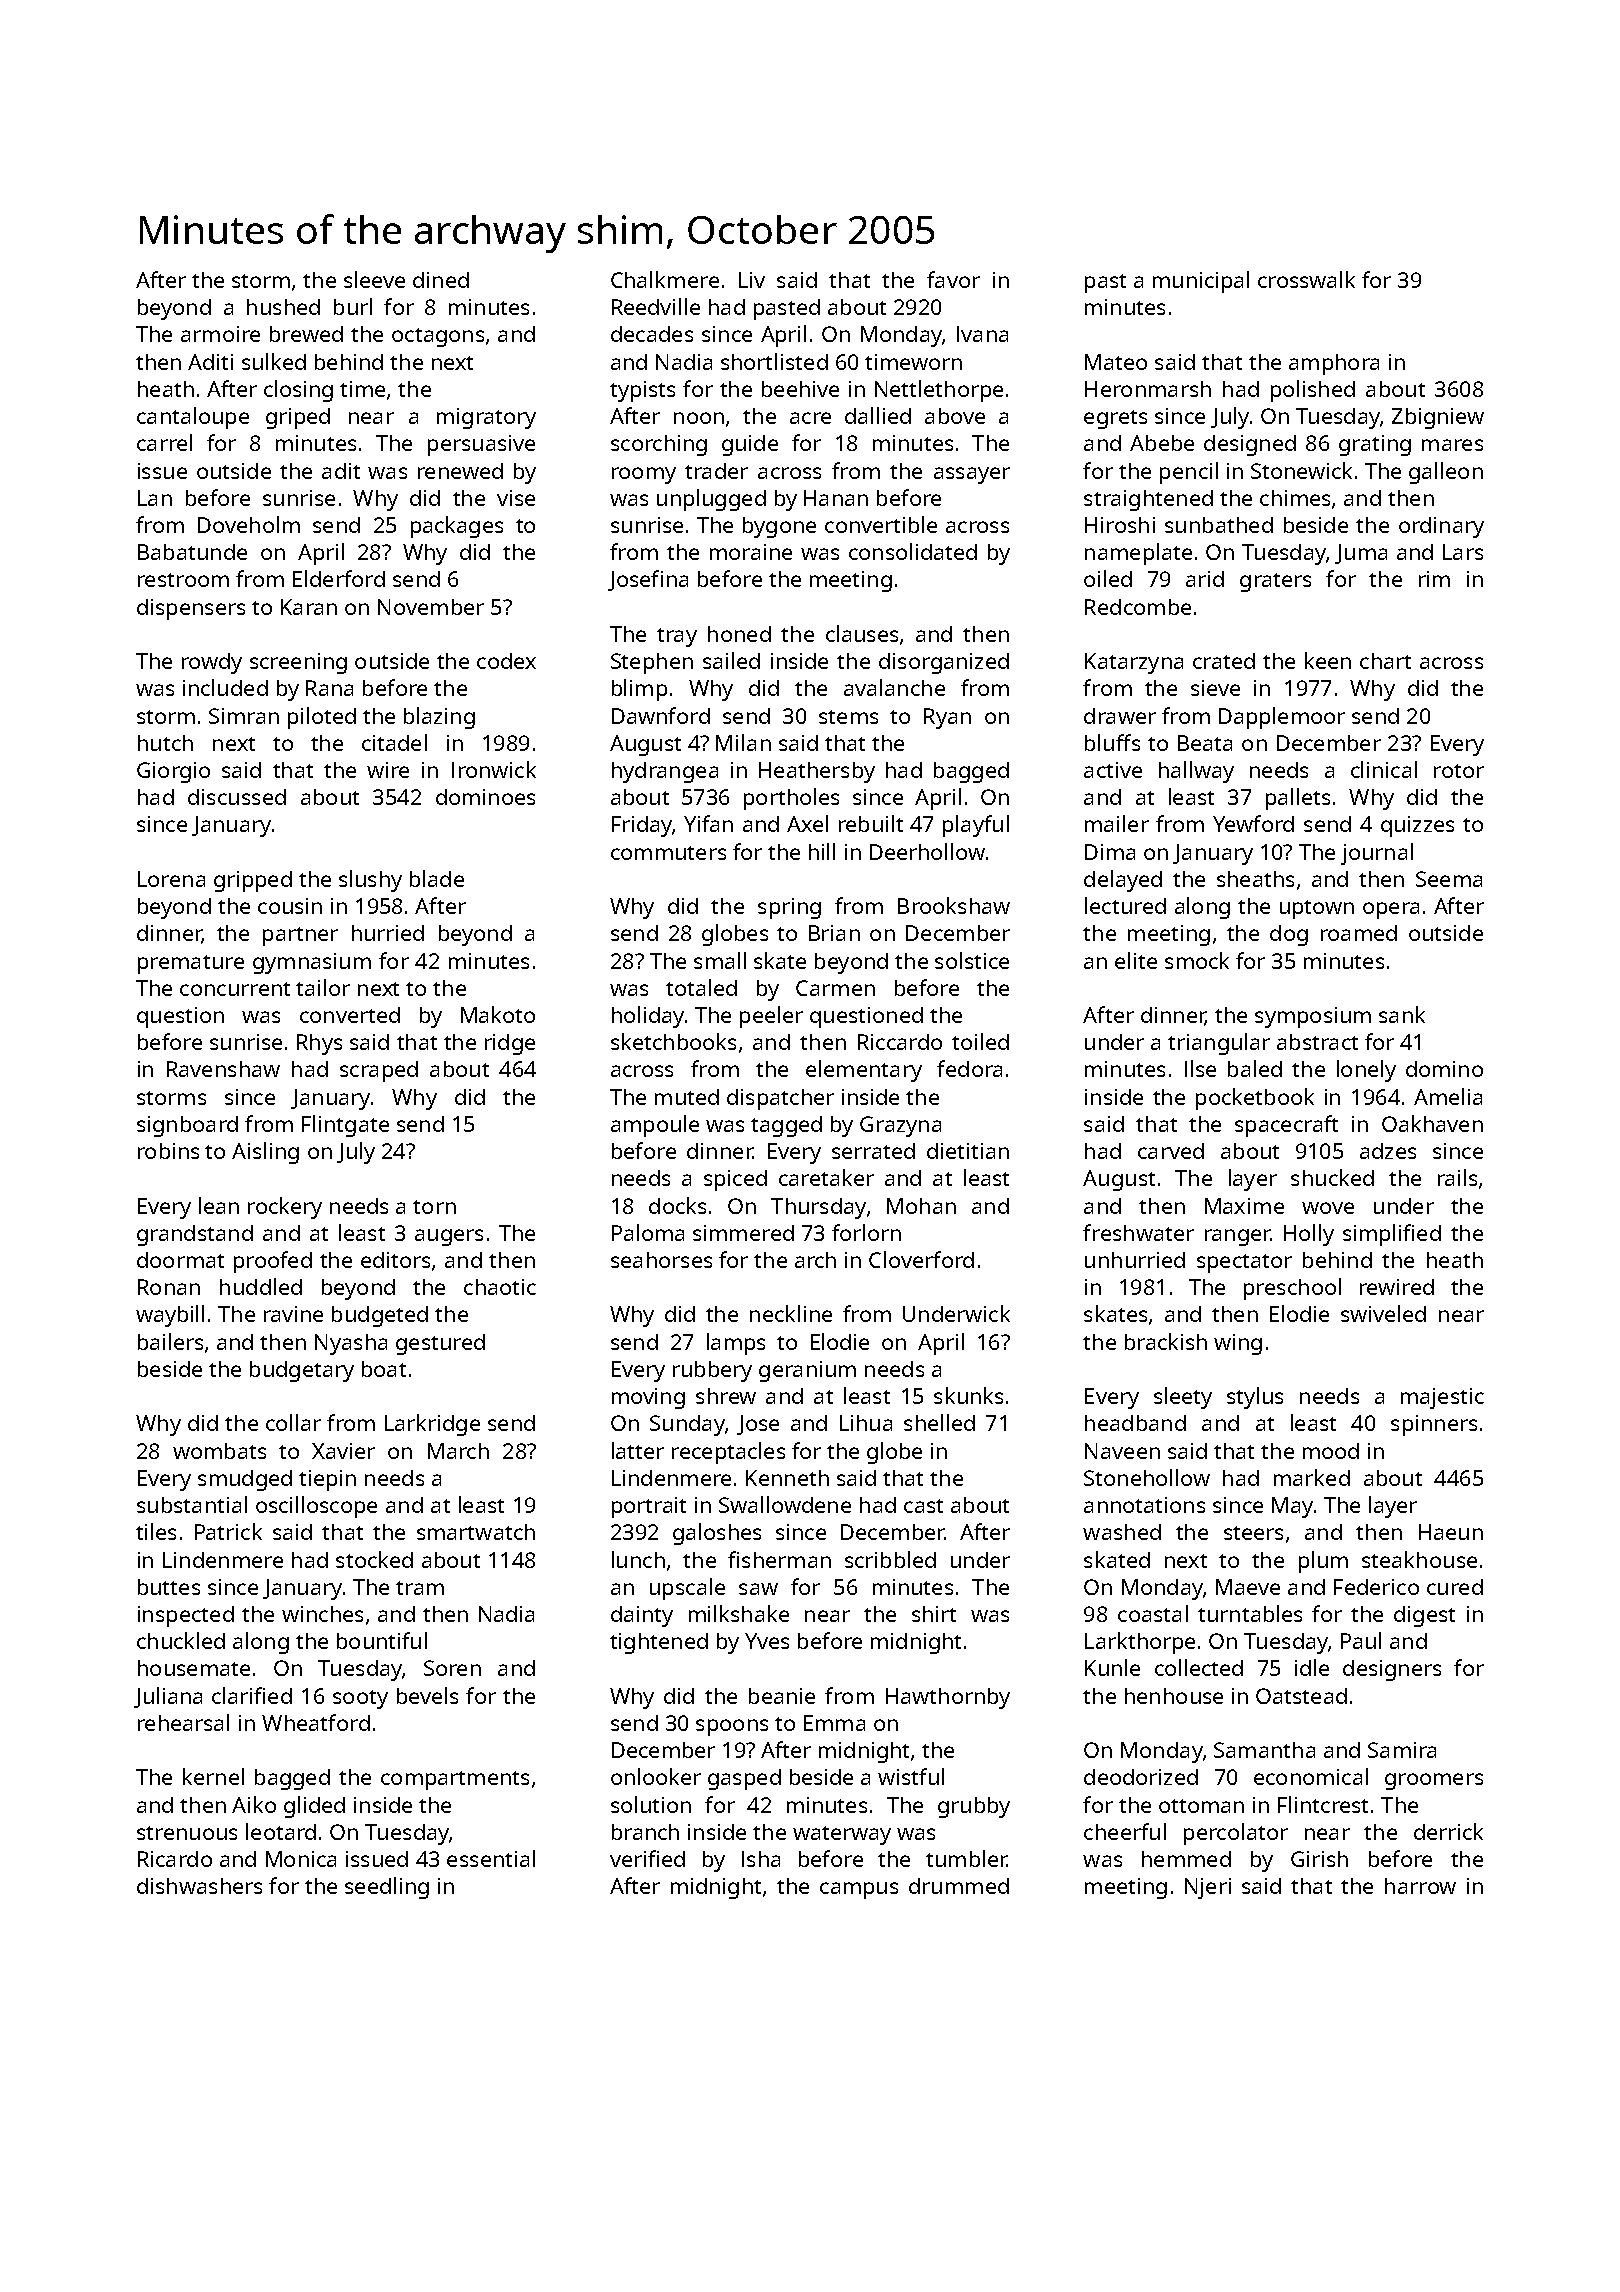 Image resolution: width=1620 pixels, height=2292 pixels. Describe the element at coordinates (441, 280) in the screenshot. I see `dined` at that location.
